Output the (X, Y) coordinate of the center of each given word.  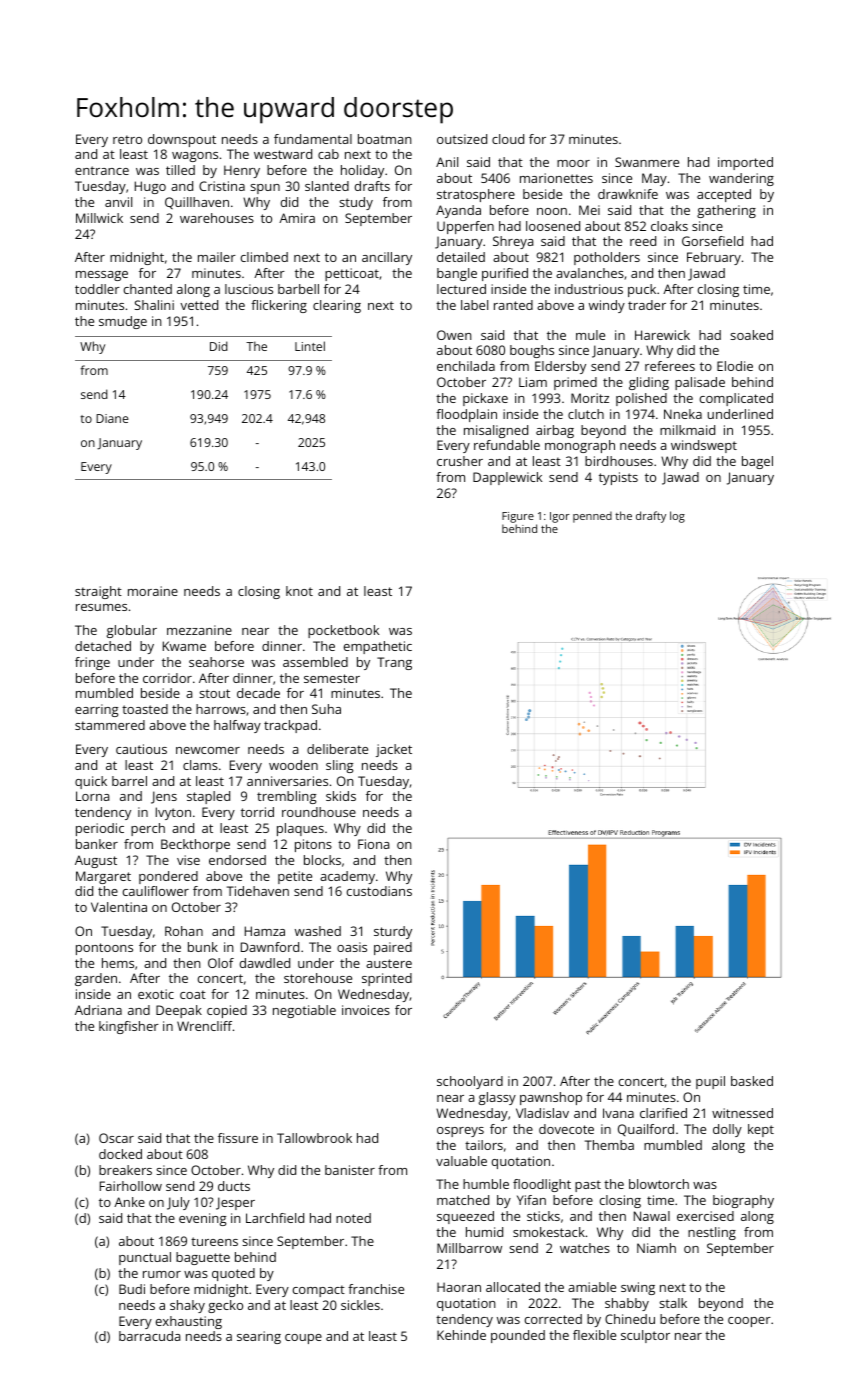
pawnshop (551, 1098)
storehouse (318, 978)
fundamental (313, 139)
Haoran (459, 1287)
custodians (379, 891)
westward (283, 154)
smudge (123, 322)
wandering (741, 179)
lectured (461, 289)
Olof (221, 963)
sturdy (393, 932)
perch (148, 829)
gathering (726, 211)
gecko (225, 1306)
